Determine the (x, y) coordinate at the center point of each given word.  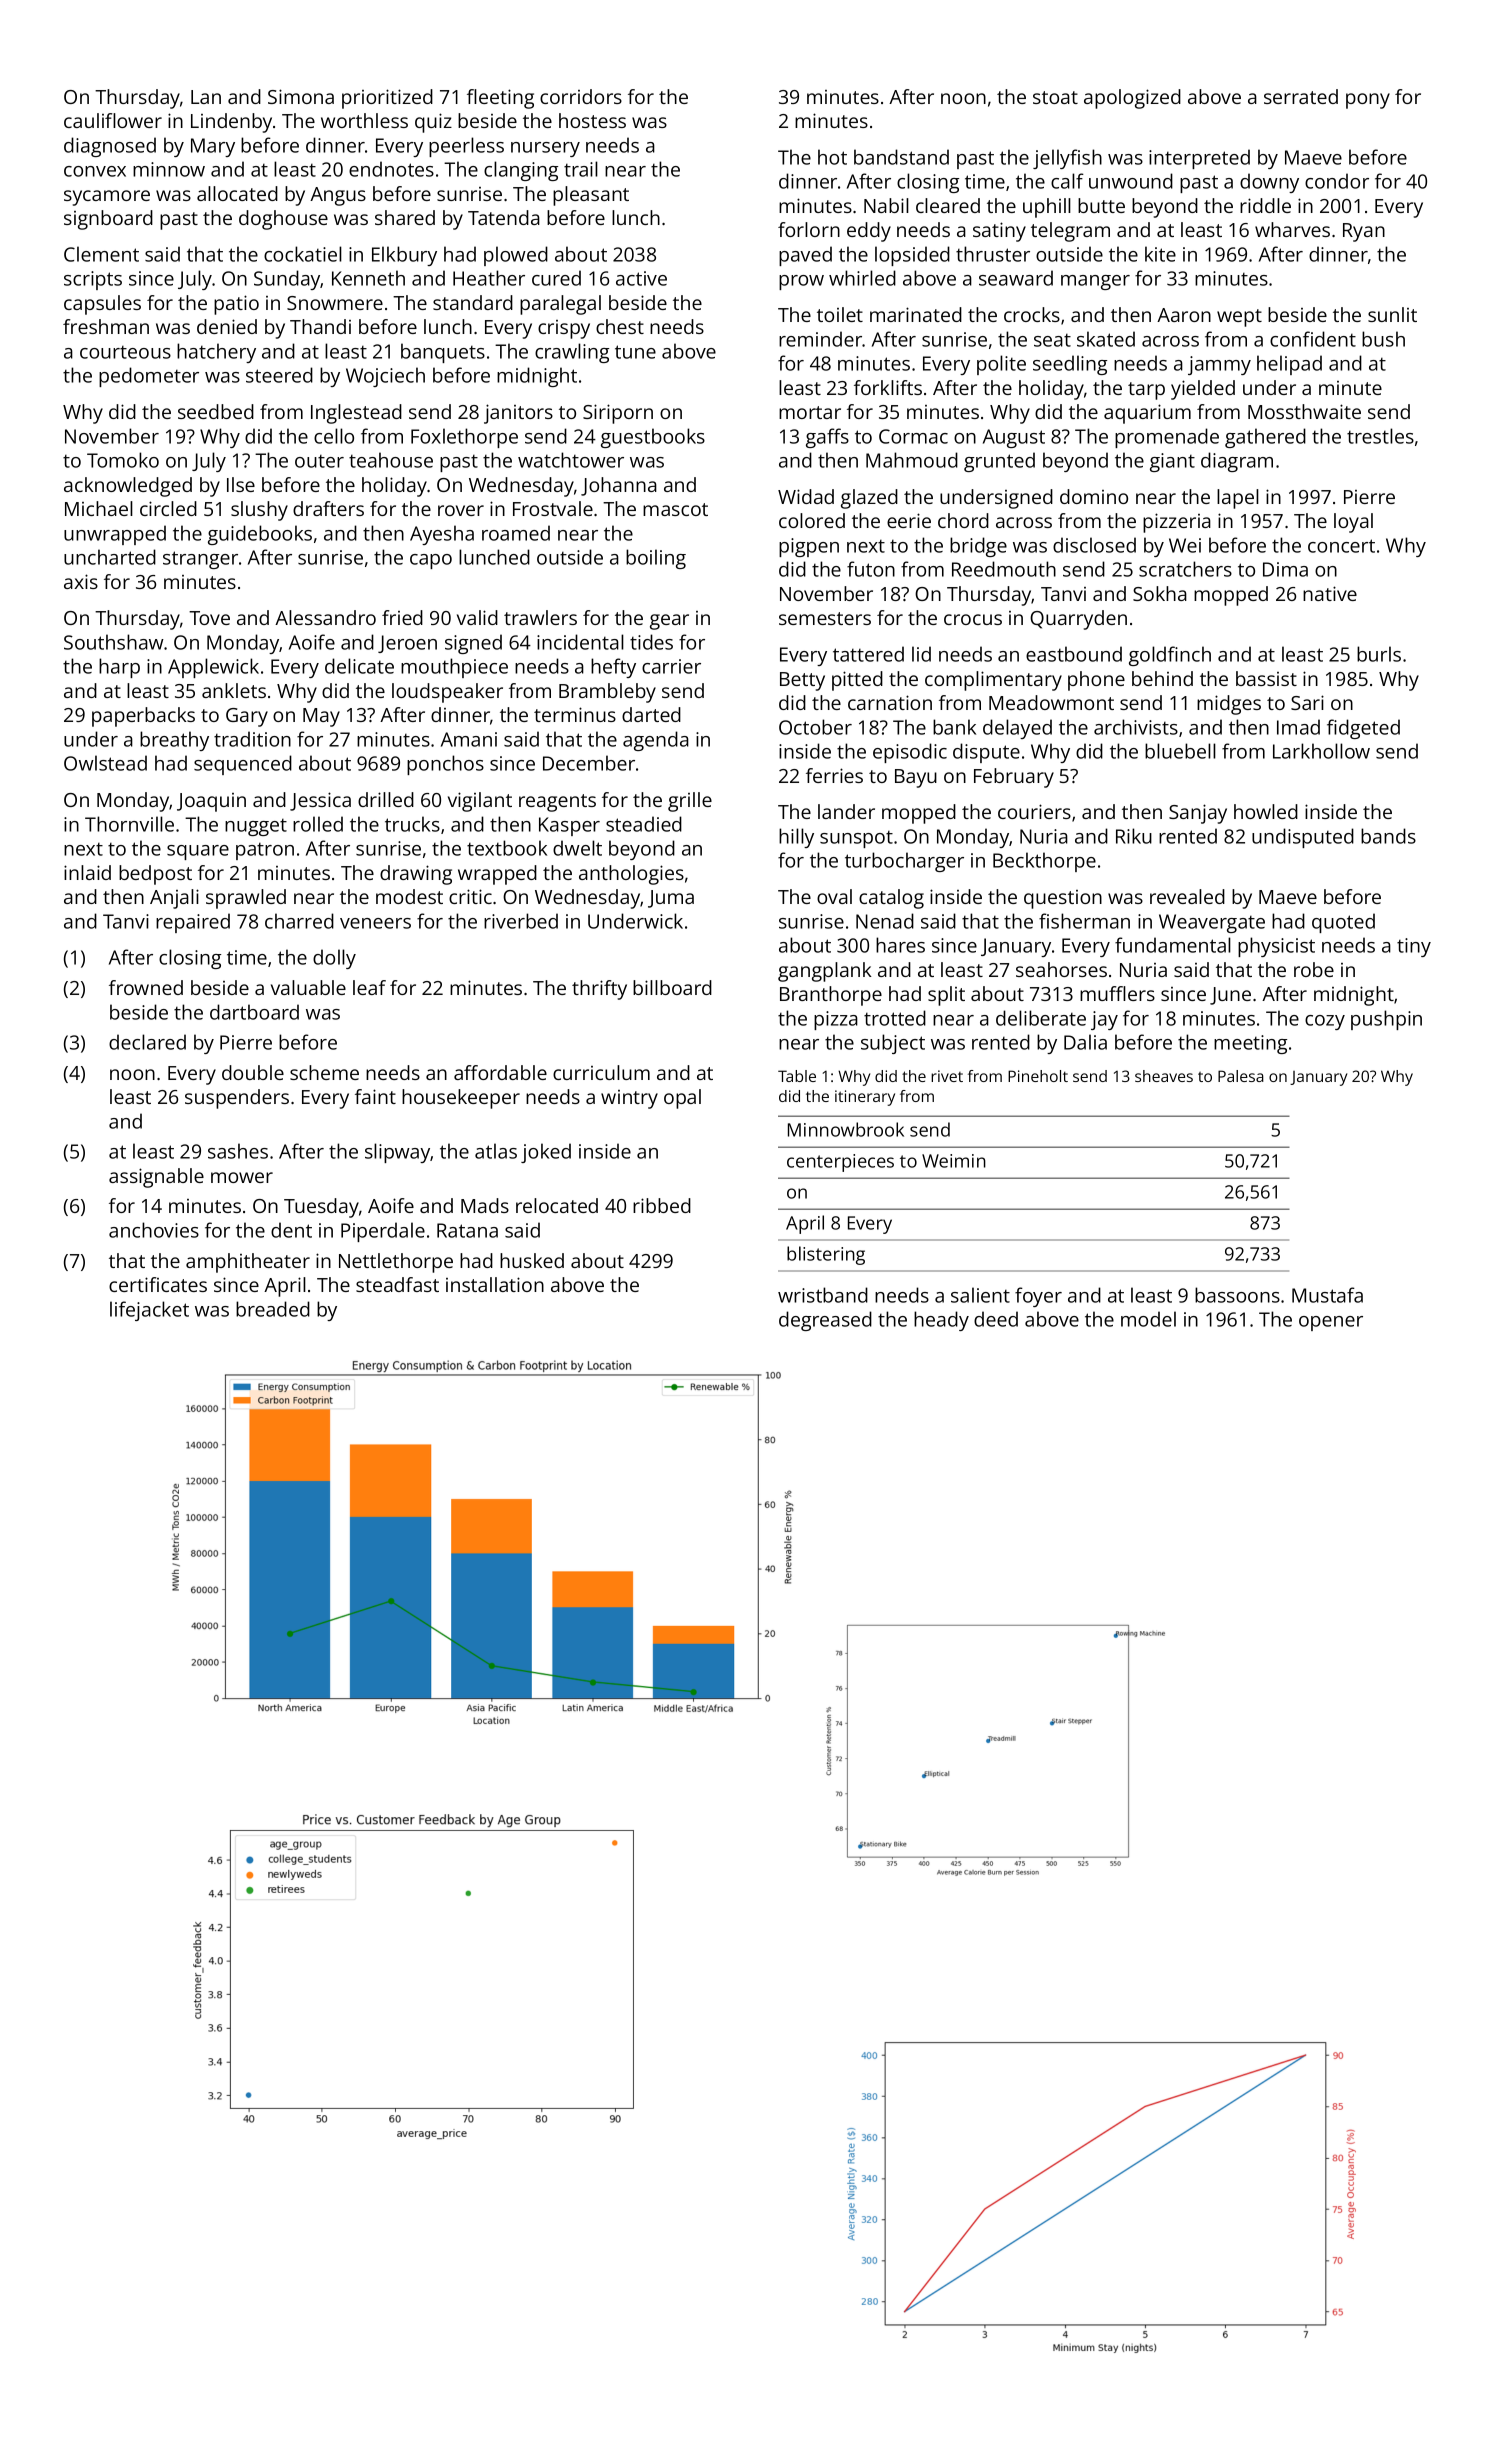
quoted (1343, 923)
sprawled (246, 899)
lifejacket (149, 1311)
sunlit (1392, 314)
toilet (840, 314)
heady (941, 1321)
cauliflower (113, 120)
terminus (575, 714)
